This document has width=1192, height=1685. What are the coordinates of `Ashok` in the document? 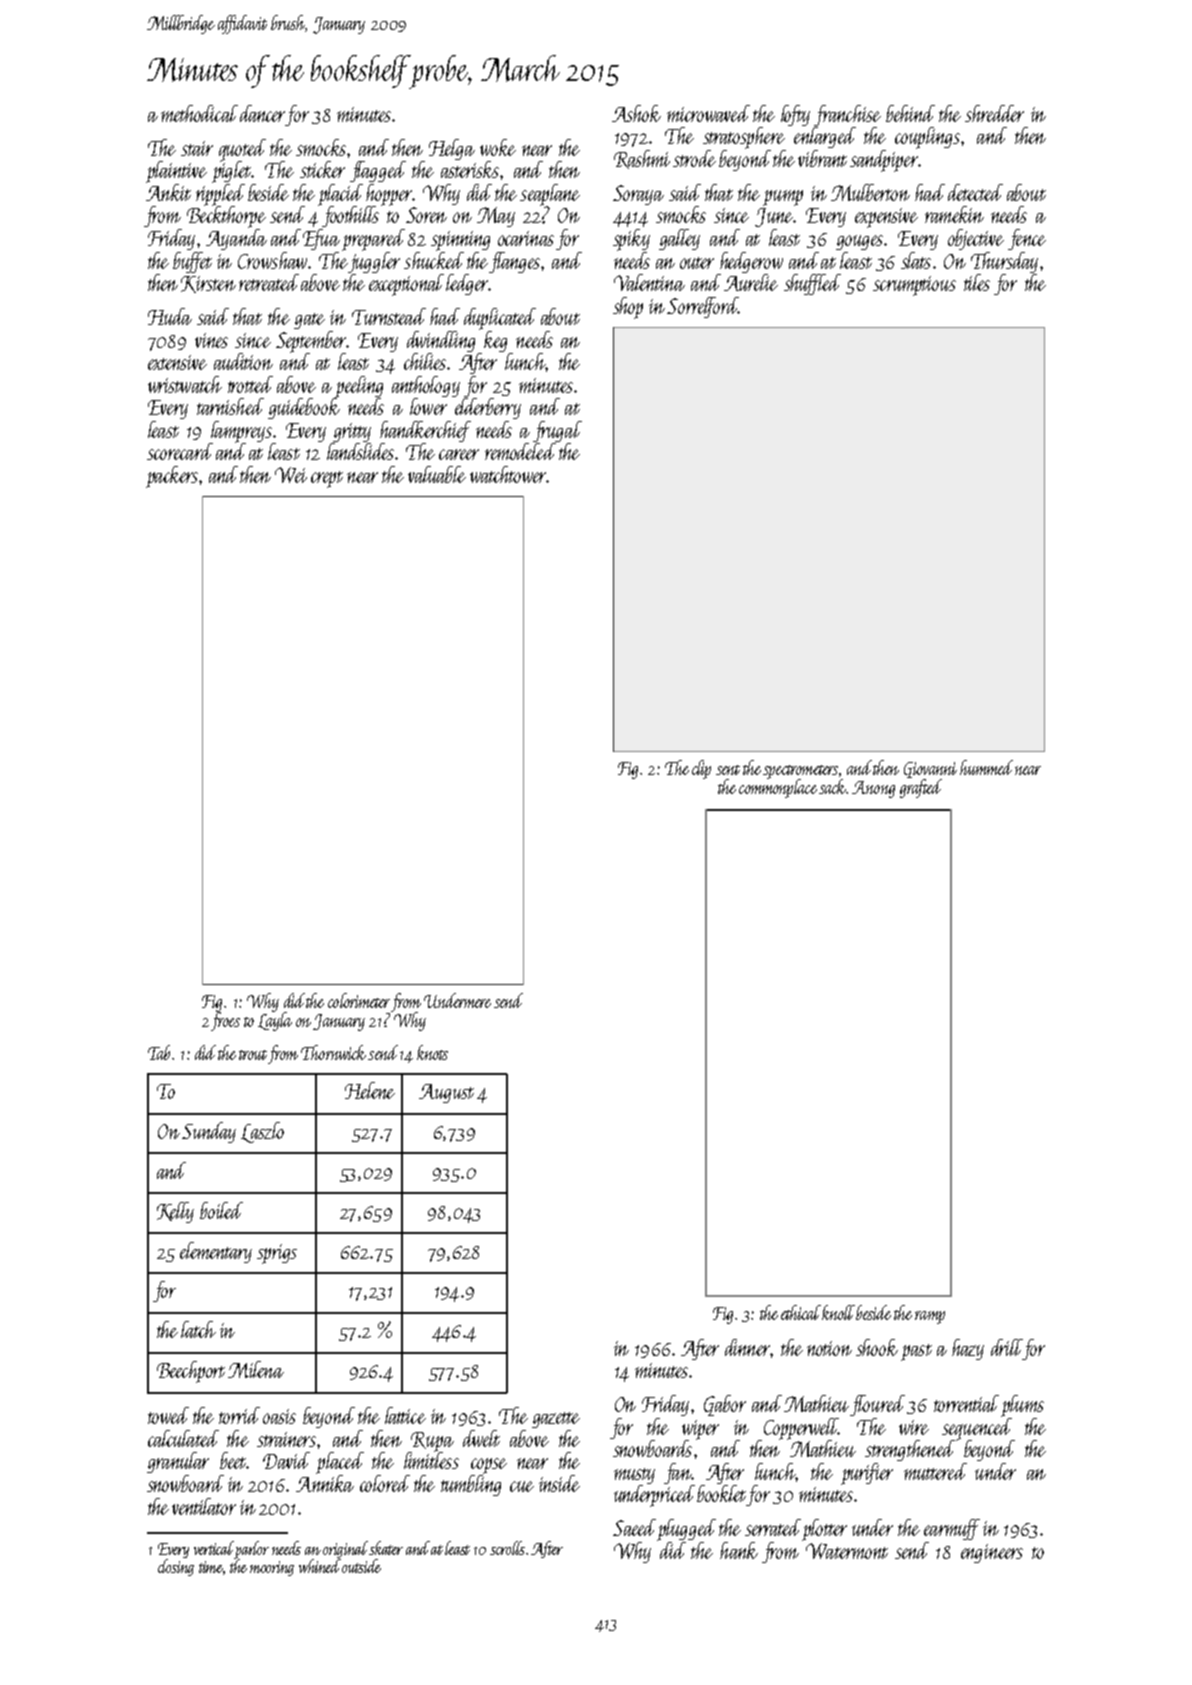 It's located at (636, 113).
